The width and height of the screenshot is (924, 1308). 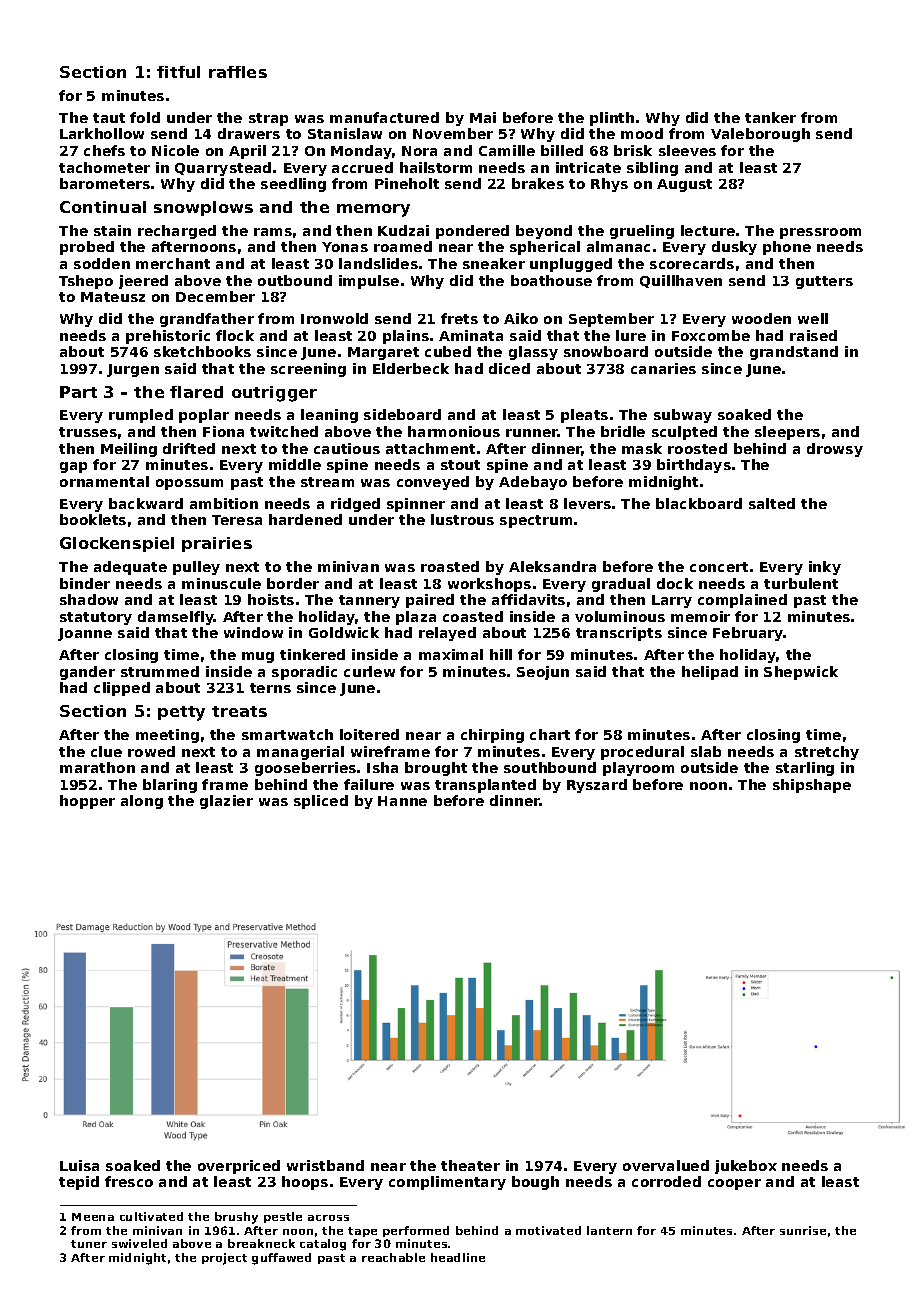 I want to click on tanker, so click(x=770, y=117).
